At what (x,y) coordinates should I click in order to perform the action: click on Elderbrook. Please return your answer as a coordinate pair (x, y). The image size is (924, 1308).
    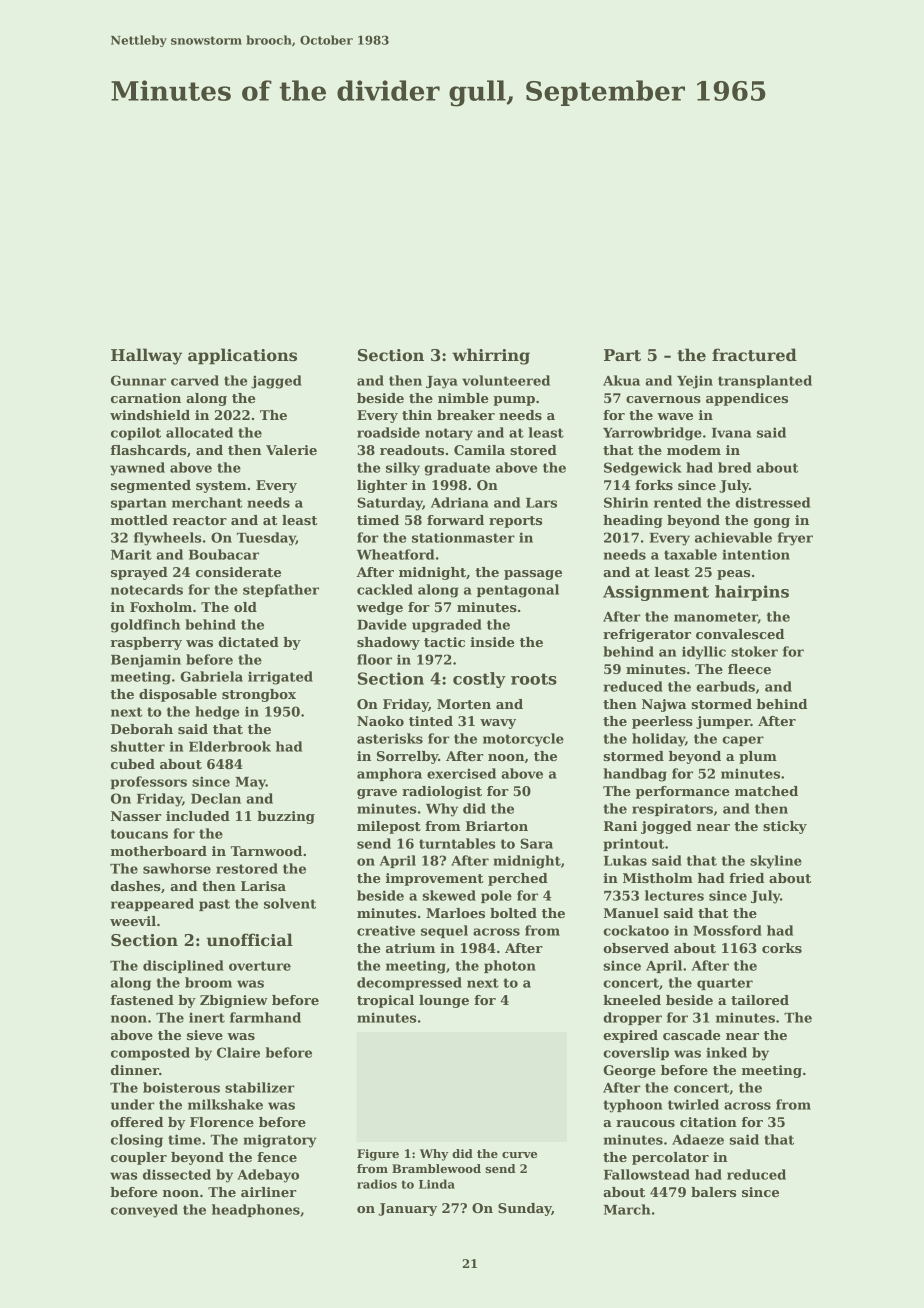
    Looking at the image, I should click on (230, 746).
